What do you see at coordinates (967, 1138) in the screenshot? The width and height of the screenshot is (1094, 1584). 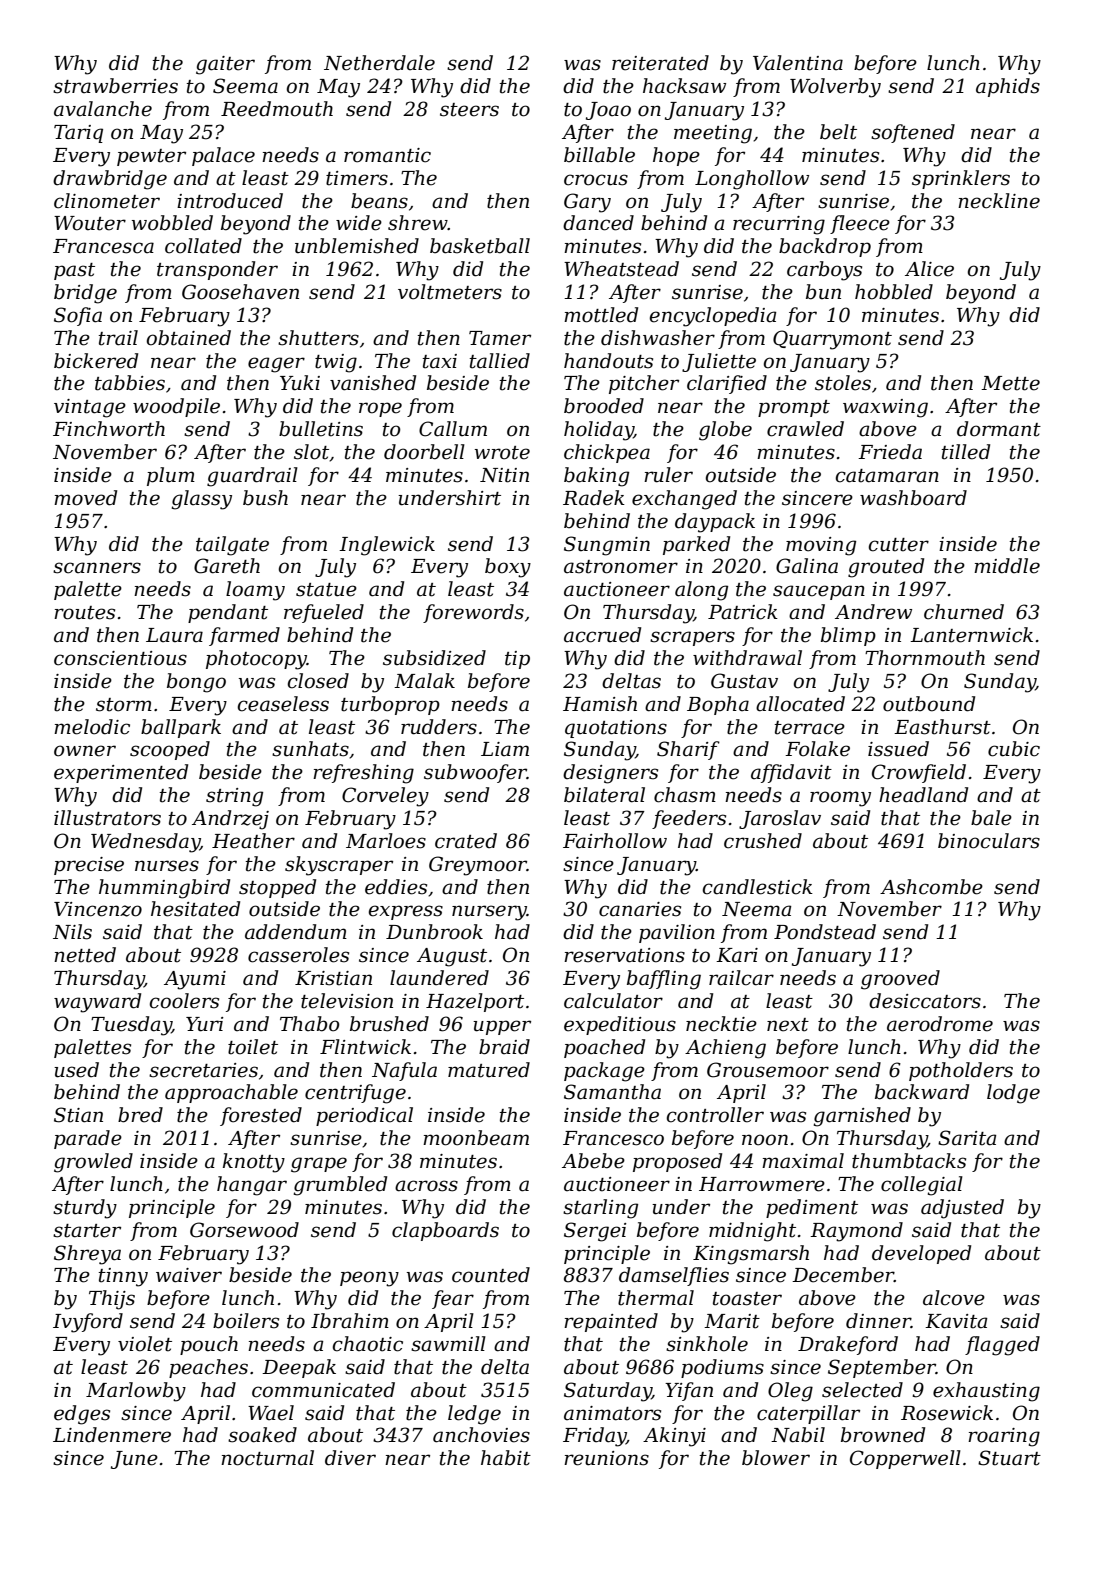 I see `Sarita` at bounding box center [967, 1138].
